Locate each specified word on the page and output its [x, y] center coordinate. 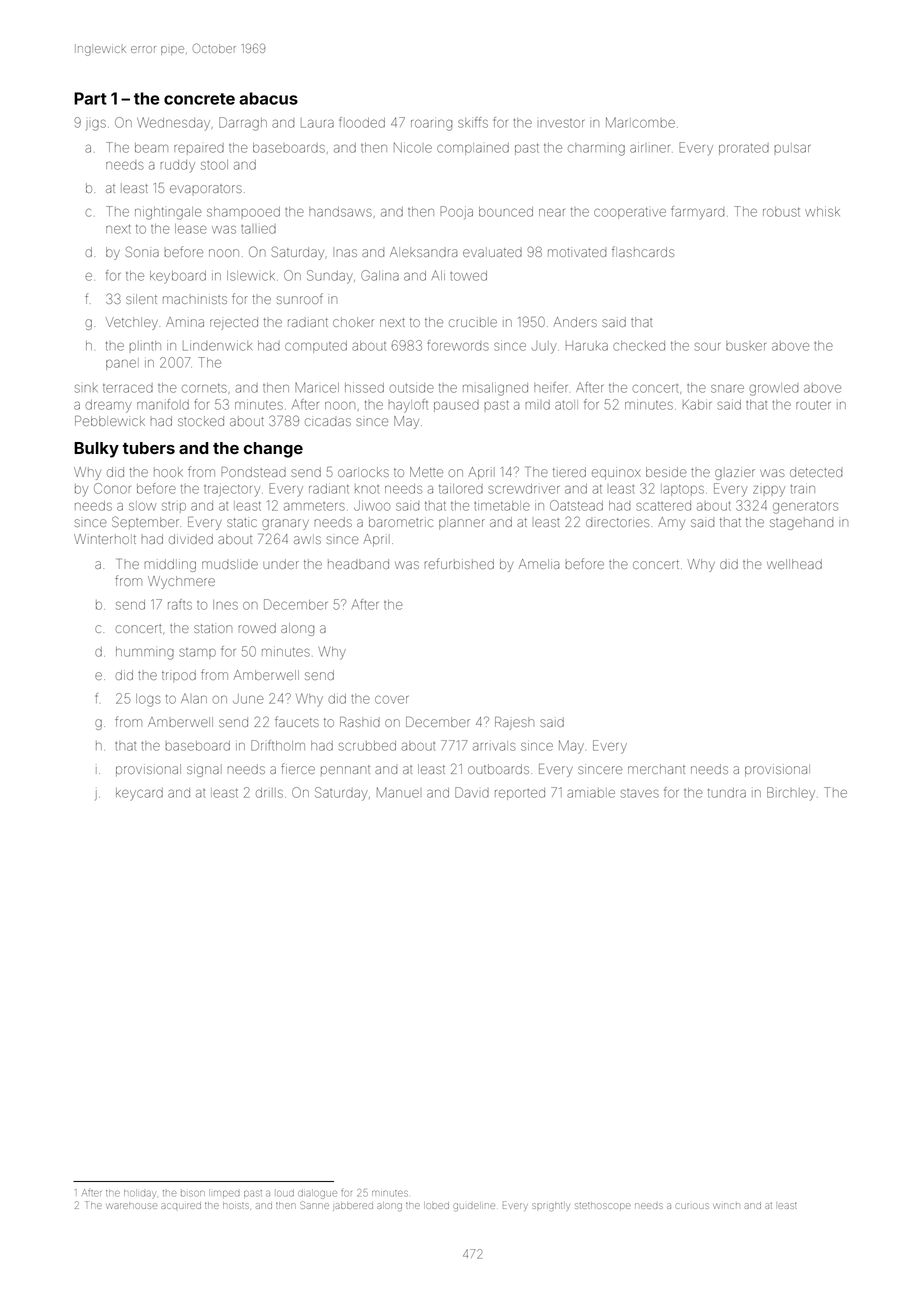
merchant [656, 769]
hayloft [408, 406]
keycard [139, 794]
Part [90, 98]
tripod [179, 676]
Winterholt [105, 539]
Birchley [791, 794]
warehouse [132, 1206]
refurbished [459, 563]
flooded [362, 122]
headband [358, 564]
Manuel [398, 792]
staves [640, 793]
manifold [163, 404]
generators [805, 508]
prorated [744, 149]
